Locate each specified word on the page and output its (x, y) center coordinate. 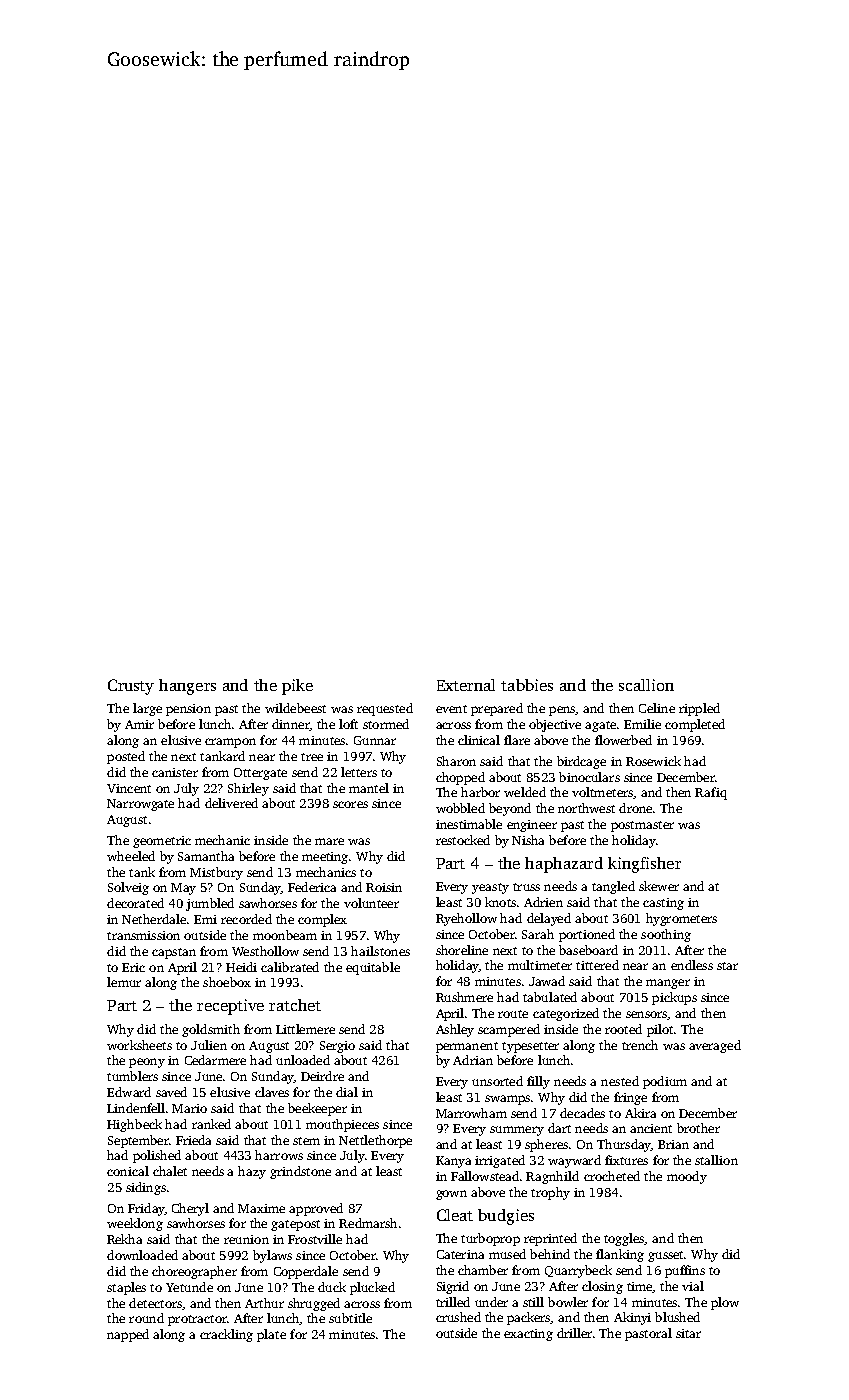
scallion (646, 685)
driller (574, 1333)
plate (271, 1335)
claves (272, 1092)
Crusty (131, 687)
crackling (226, 1335)
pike (297, 687)
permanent (467, 1047)
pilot (660, 1030)
